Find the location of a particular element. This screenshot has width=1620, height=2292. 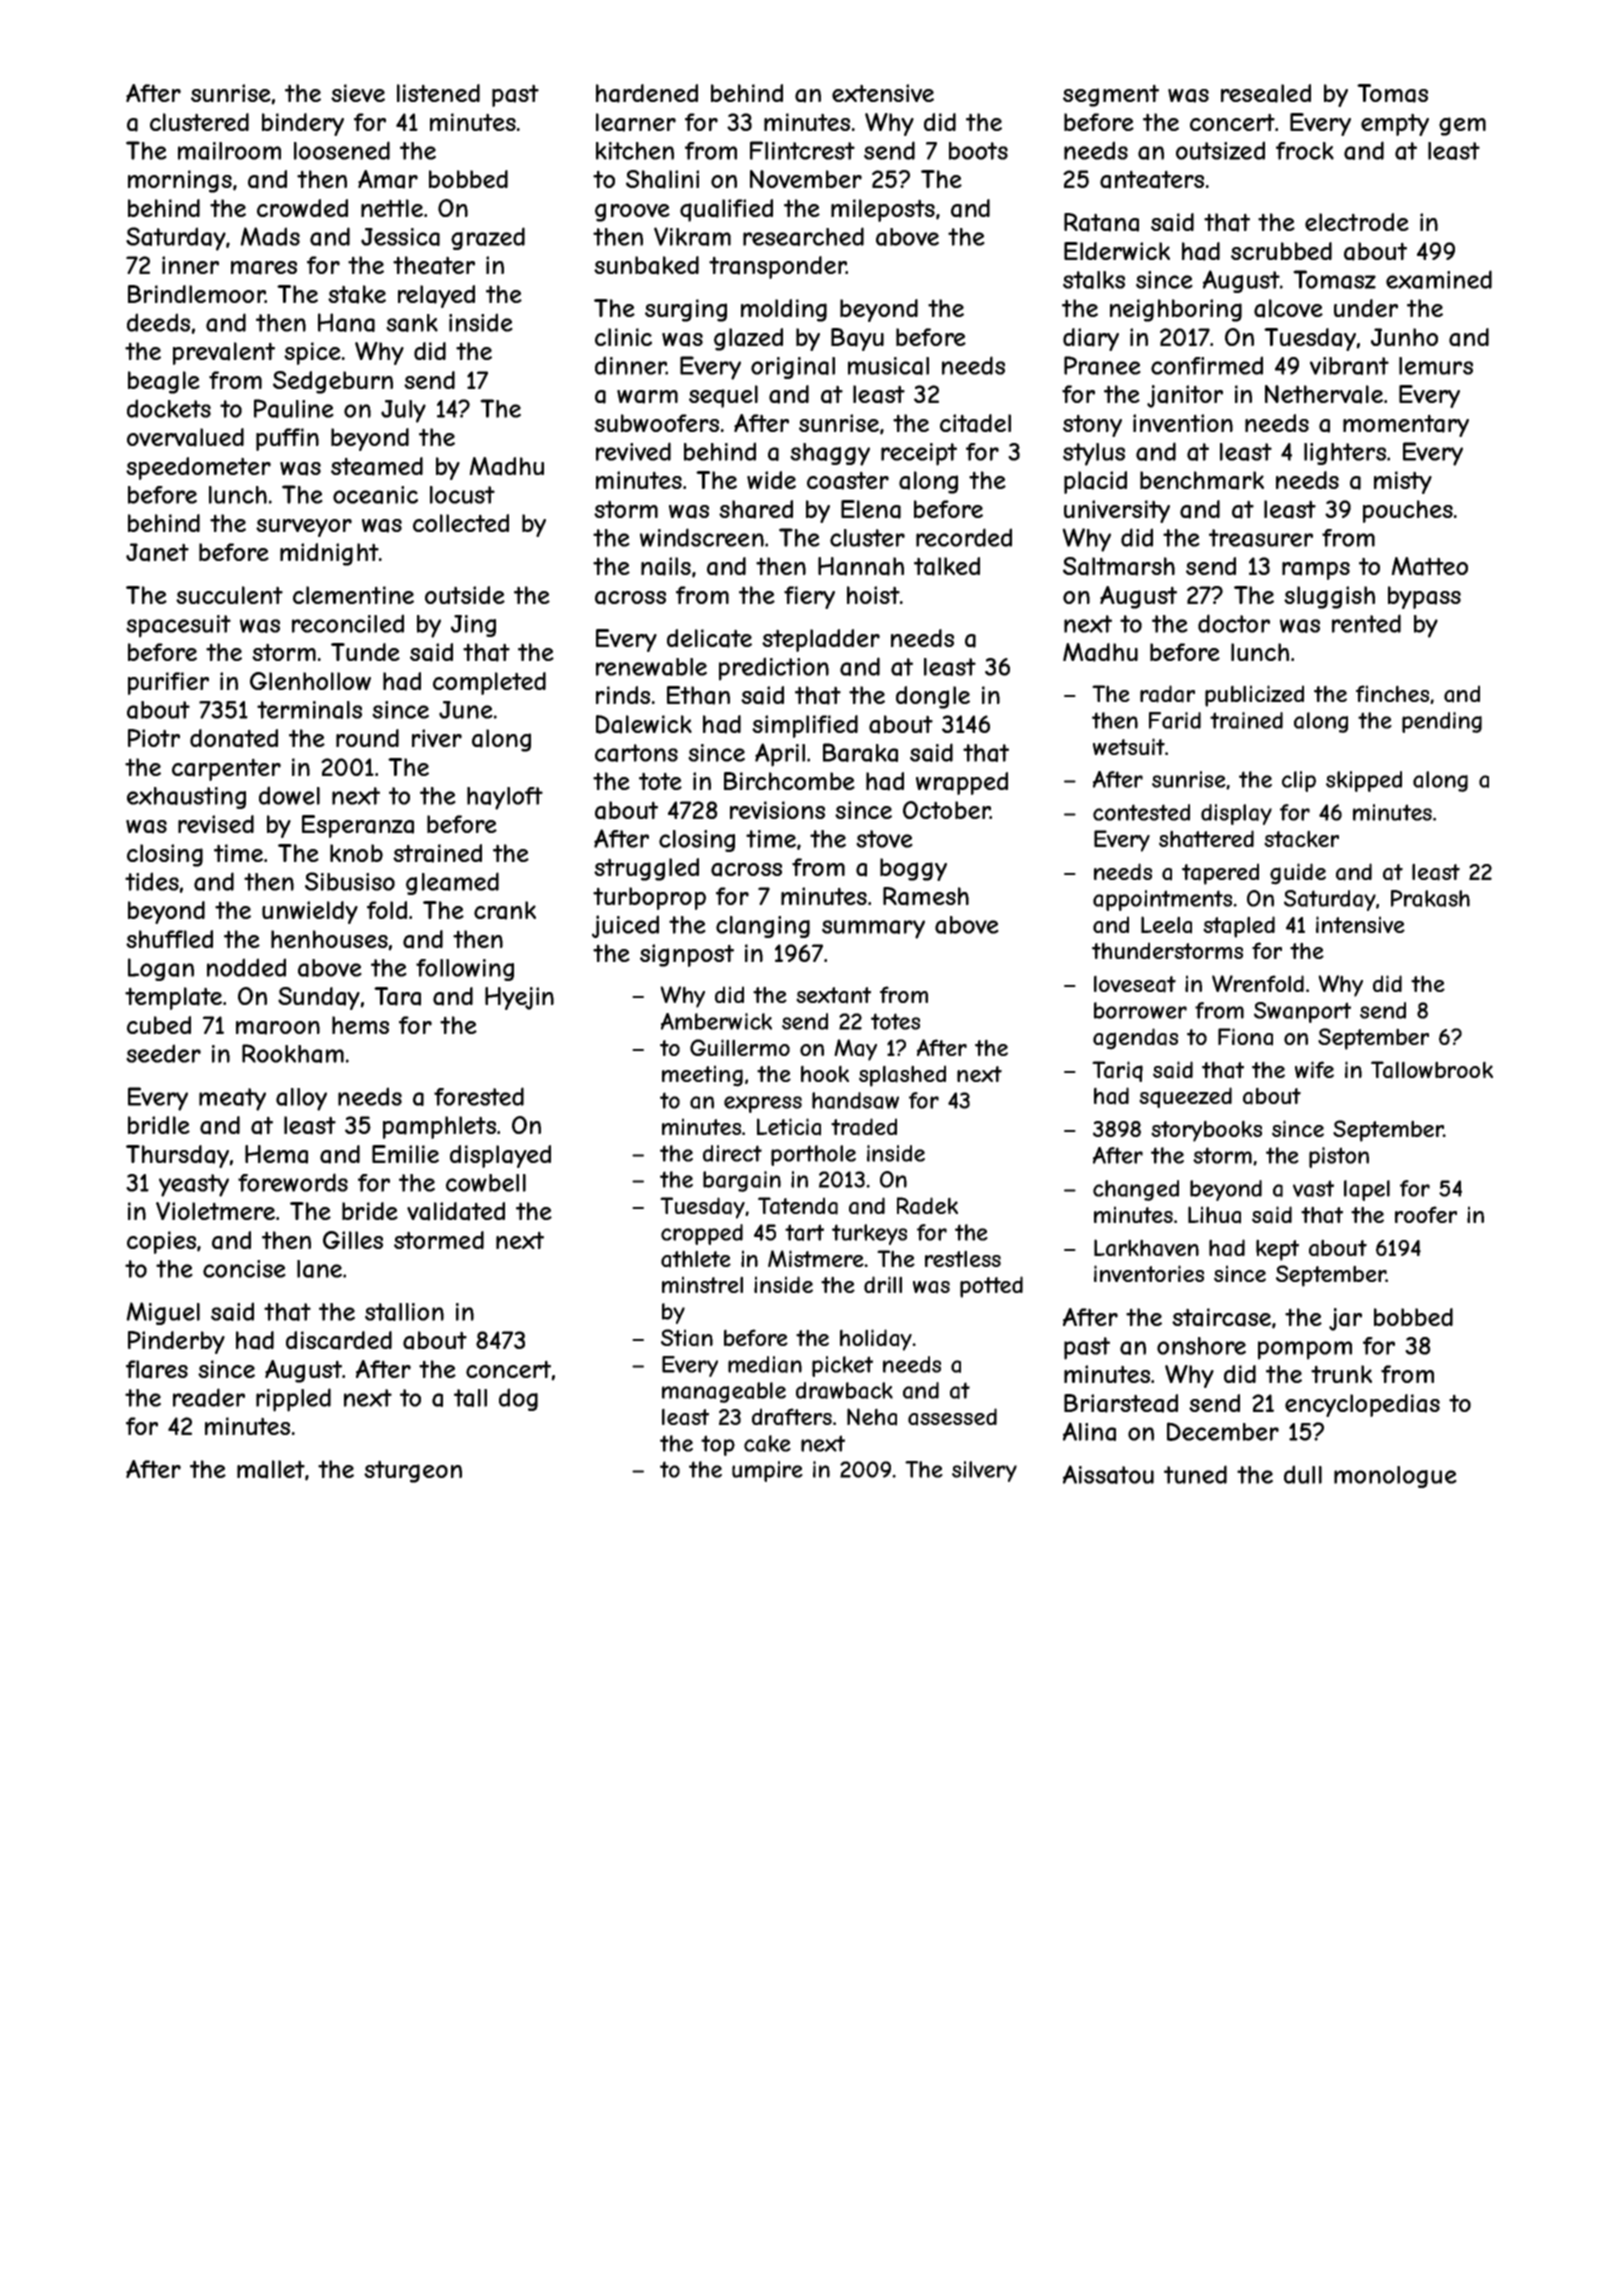

collected is located at coordinates (461, 523).
